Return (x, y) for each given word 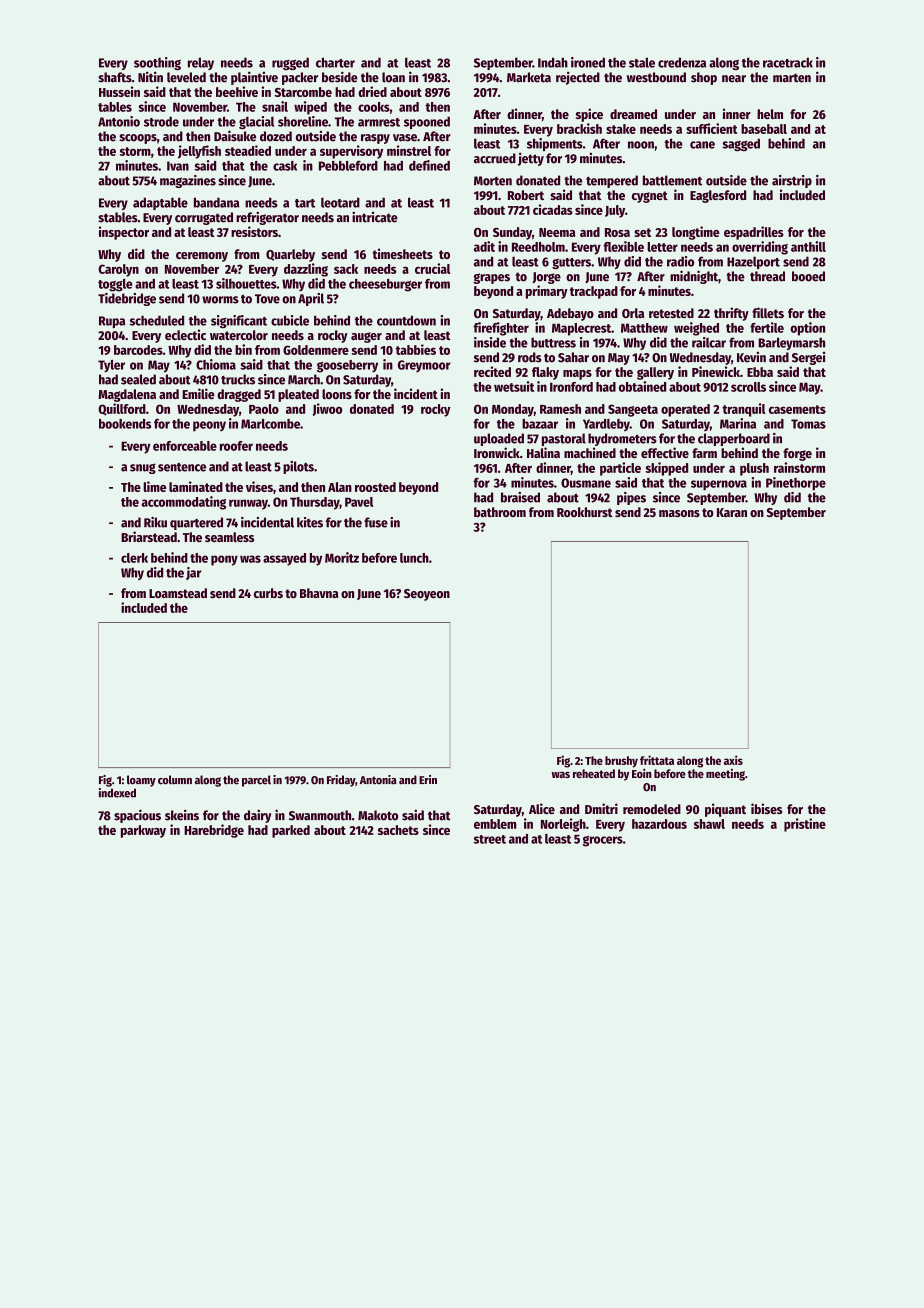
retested (671, 313)
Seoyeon (427, 595)
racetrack (788, 62)
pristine (805, 825)
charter (335, 62)
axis (733, 760)
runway (248, 504)
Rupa (112, 322)
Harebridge (214, 831)
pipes (631, 498)
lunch (414, 558)
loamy (141, 781)
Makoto (378, 815)
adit (484, 246)
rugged (290, 63)
